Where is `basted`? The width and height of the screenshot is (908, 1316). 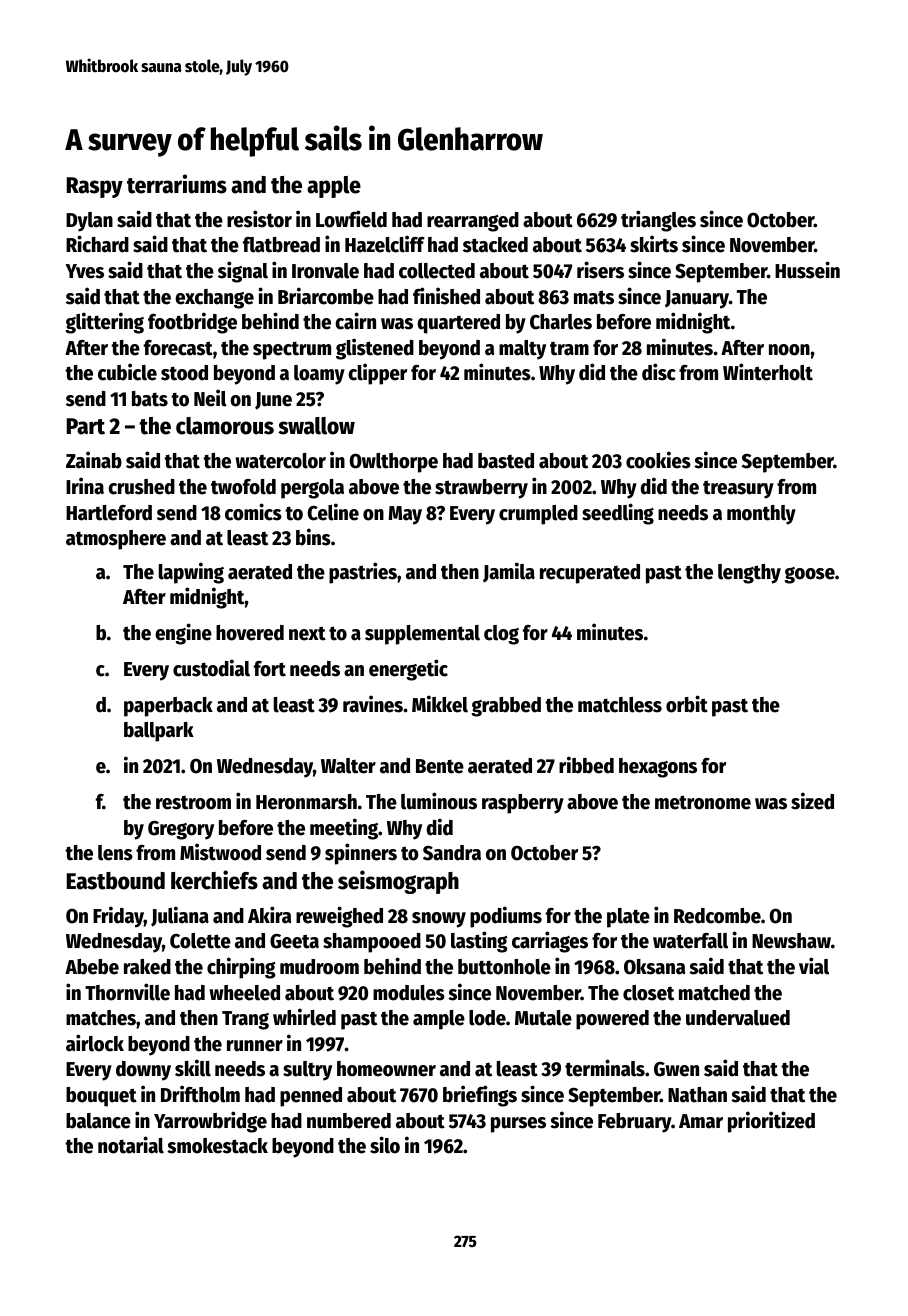
basted is located at coordinates (506, 461).
